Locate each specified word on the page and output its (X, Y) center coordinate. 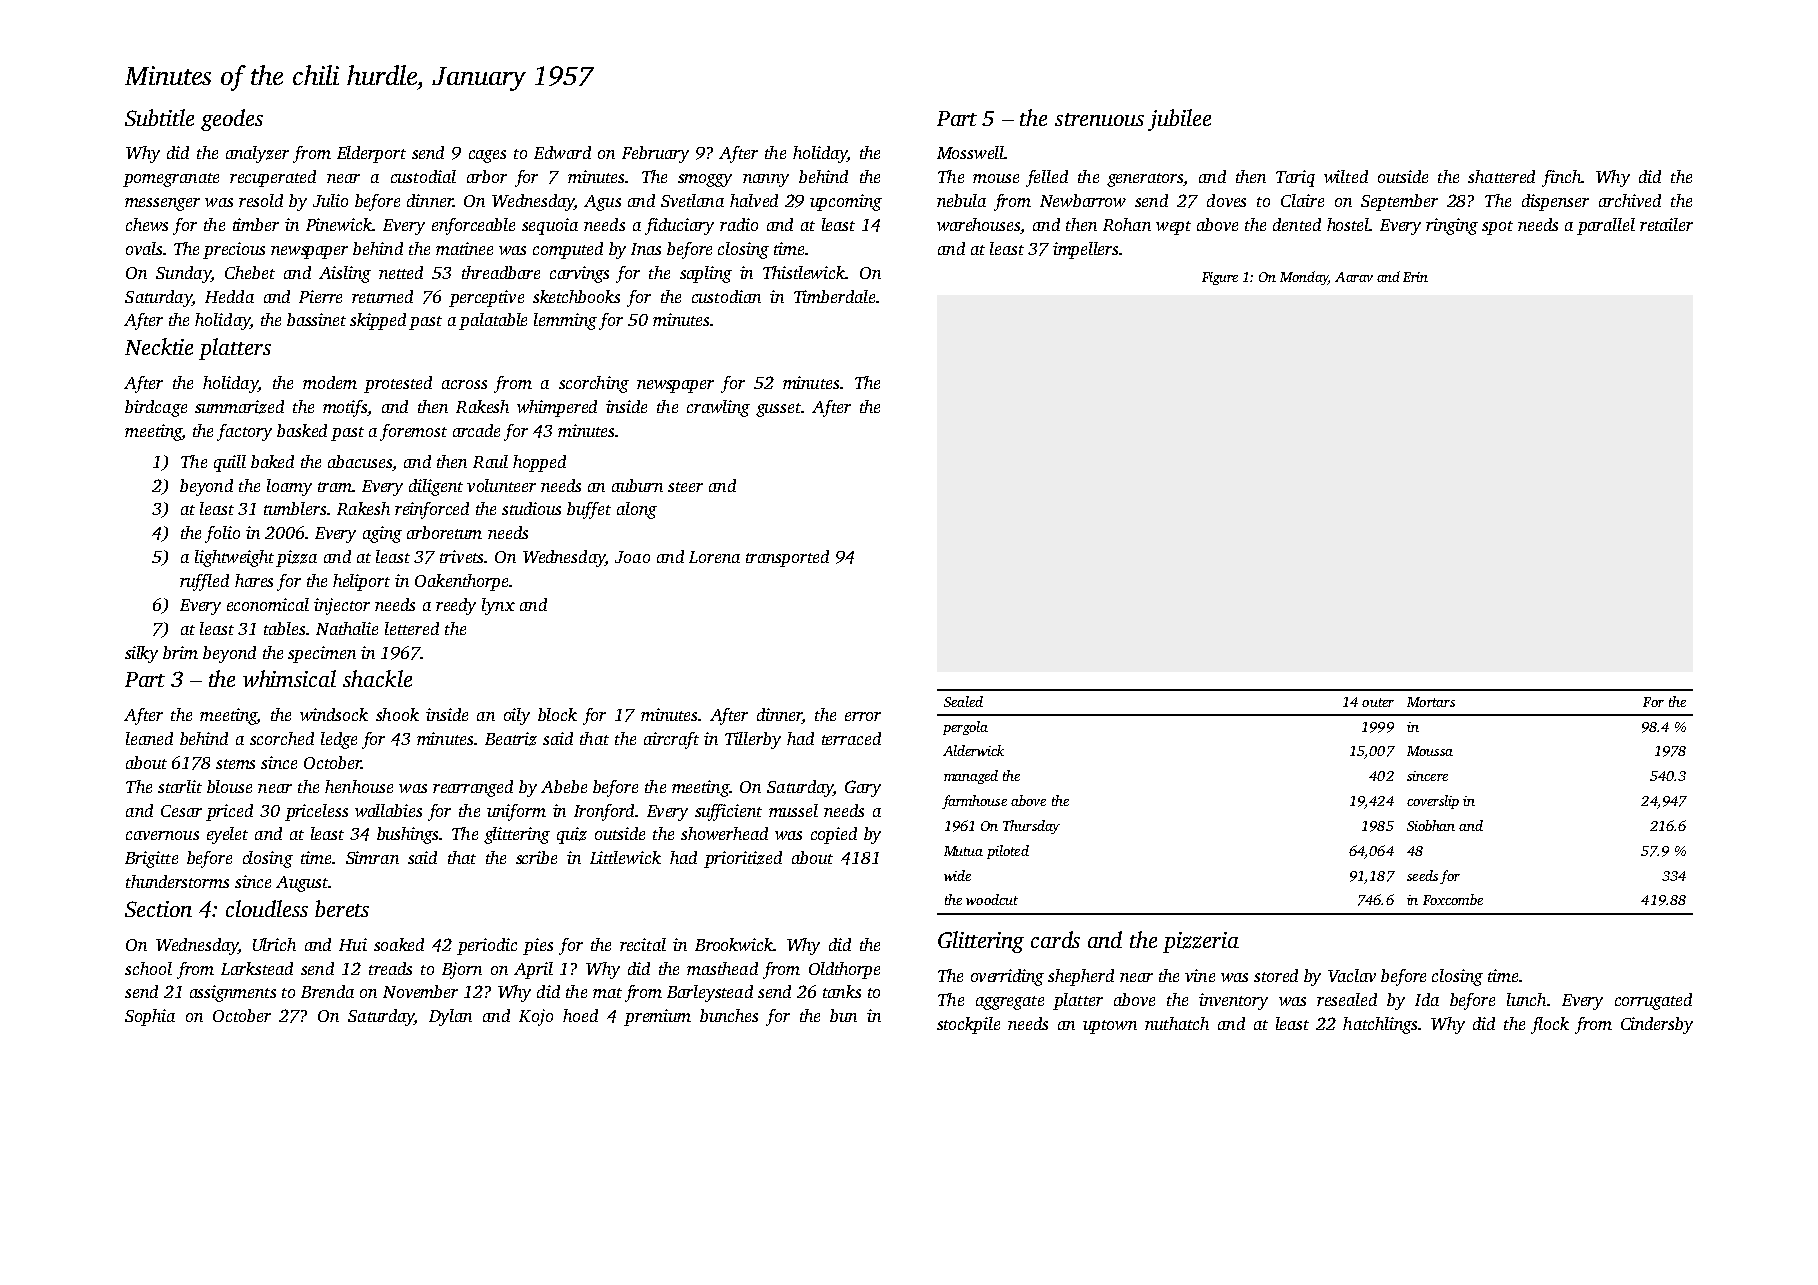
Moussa (1430, 751)
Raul (490, 461)
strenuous (1099, 119)
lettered (412, 628)
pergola (965, 728)
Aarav (1354, 277)
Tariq (1295, 178)
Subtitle (159, 117)
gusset (778, 410)
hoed (580, 1015)
